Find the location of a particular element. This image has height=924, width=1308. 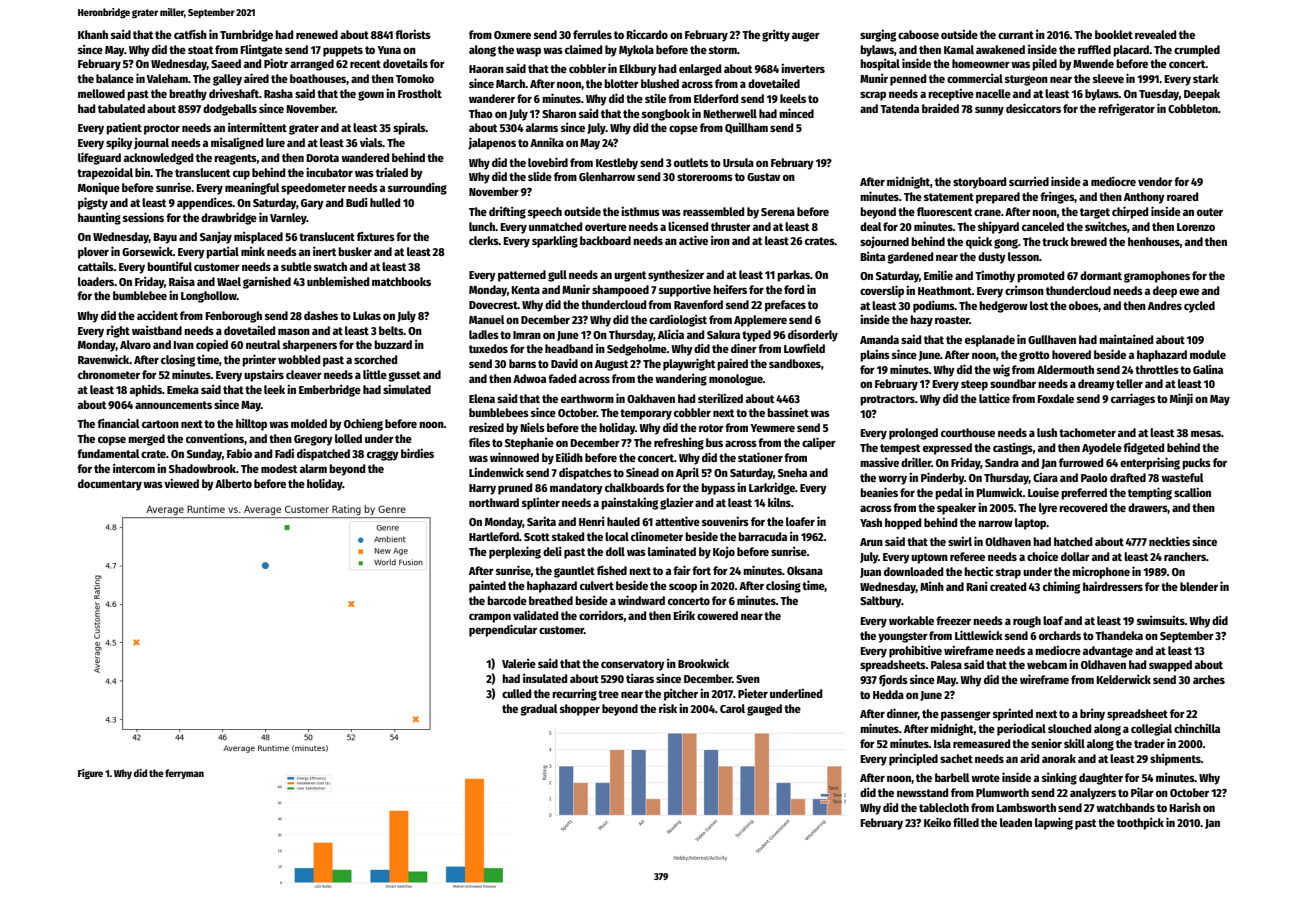

lattice is located at coordinates (994, 398).
